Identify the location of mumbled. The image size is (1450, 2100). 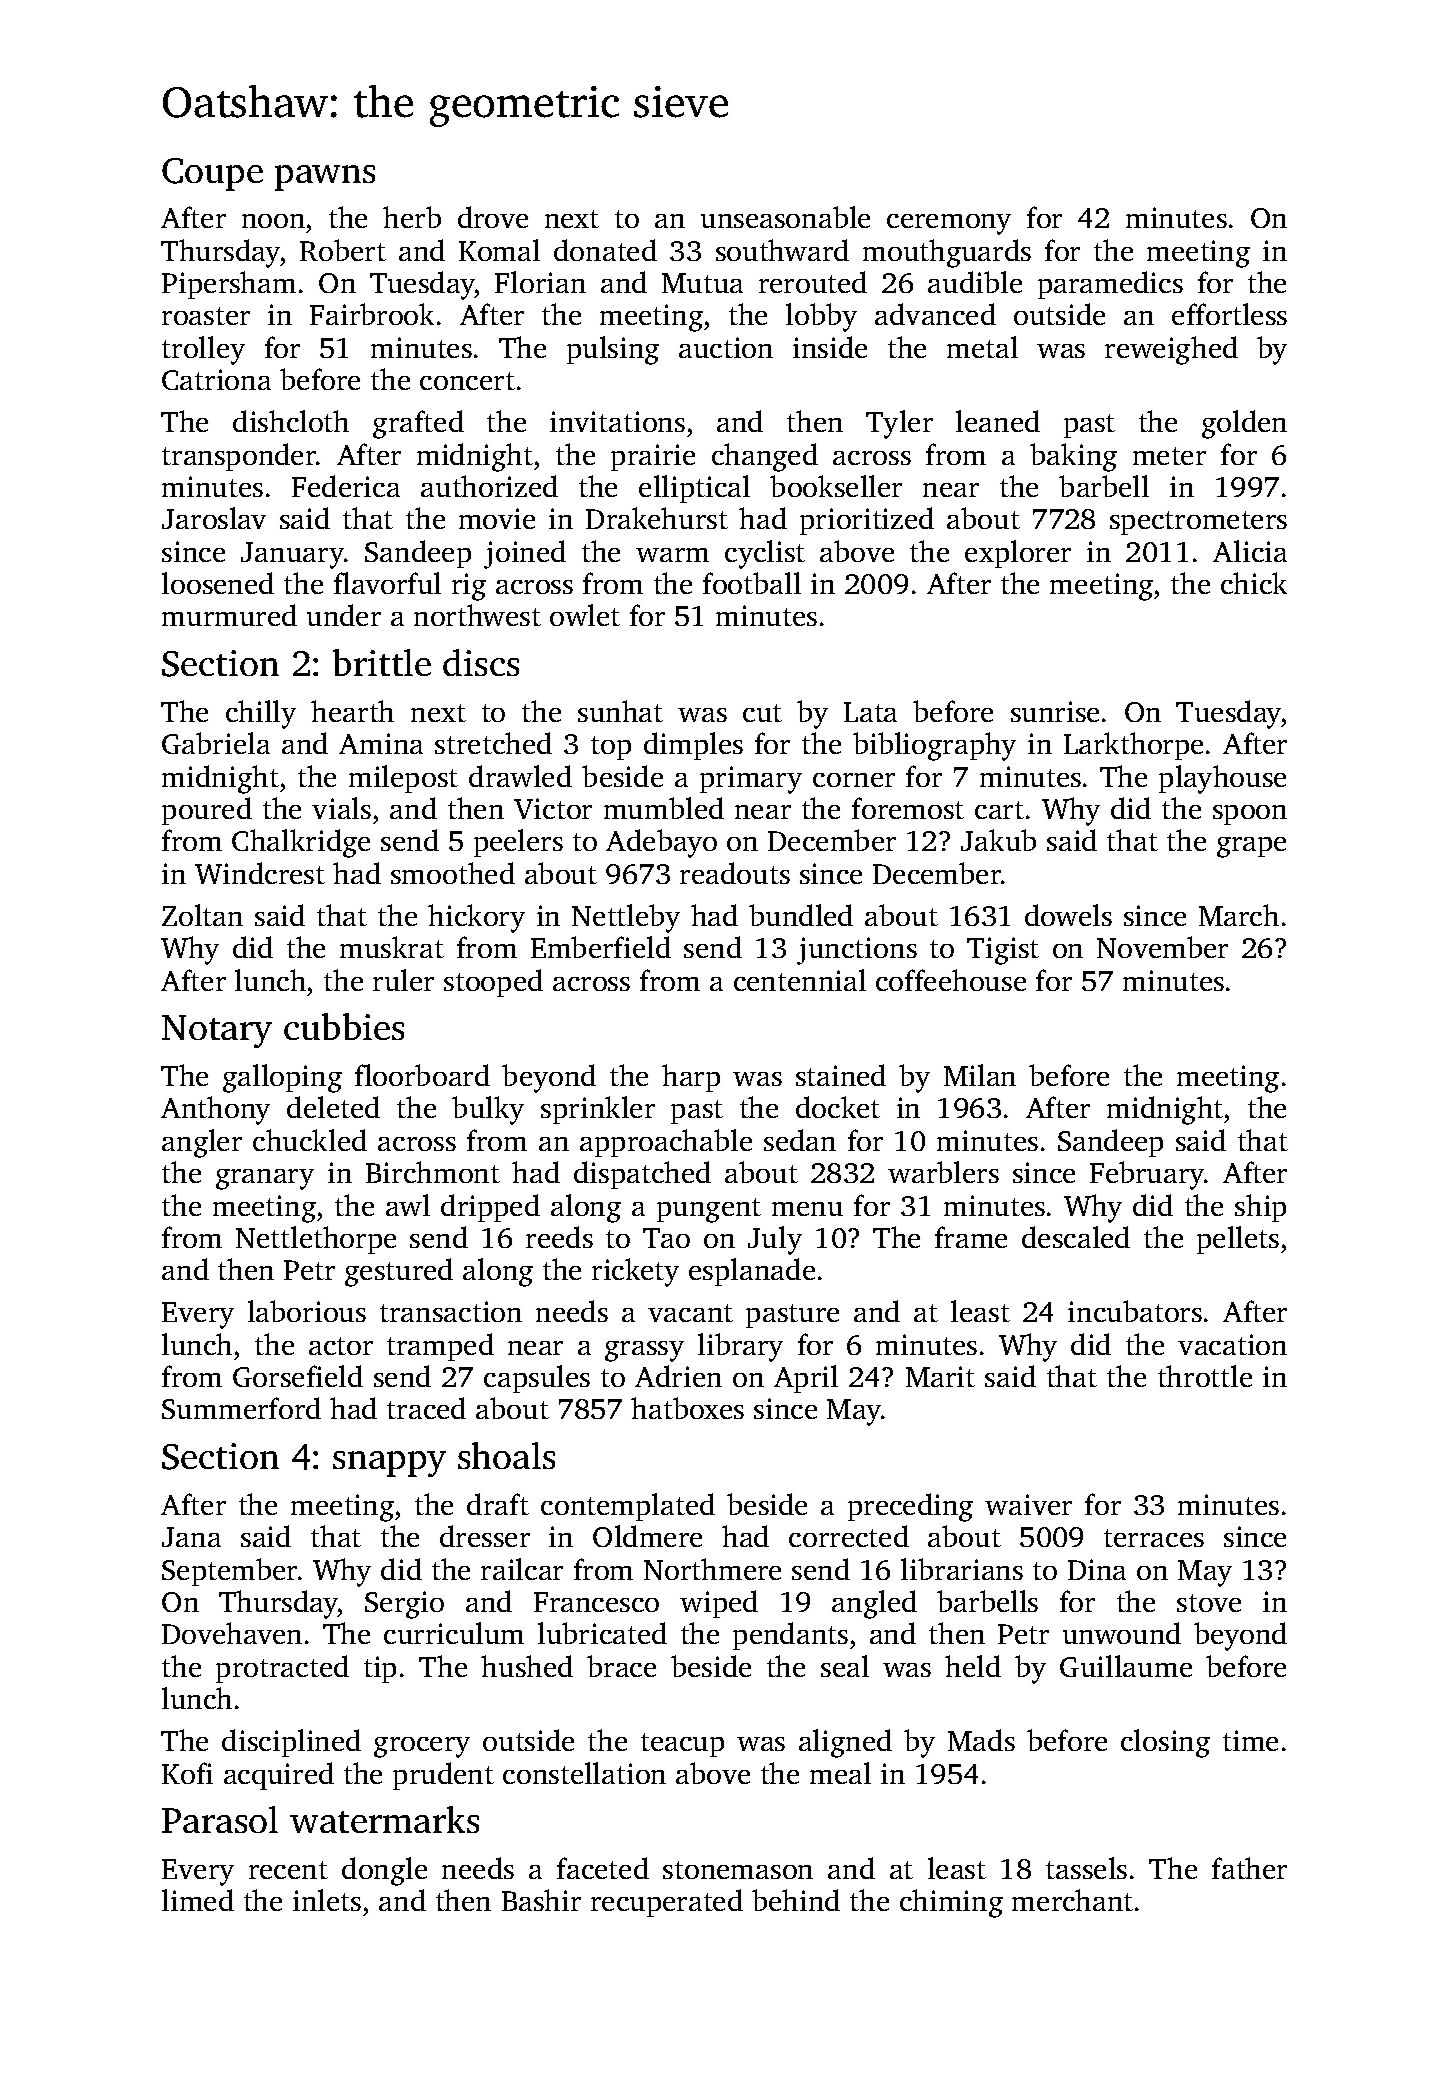
(664, 808).
